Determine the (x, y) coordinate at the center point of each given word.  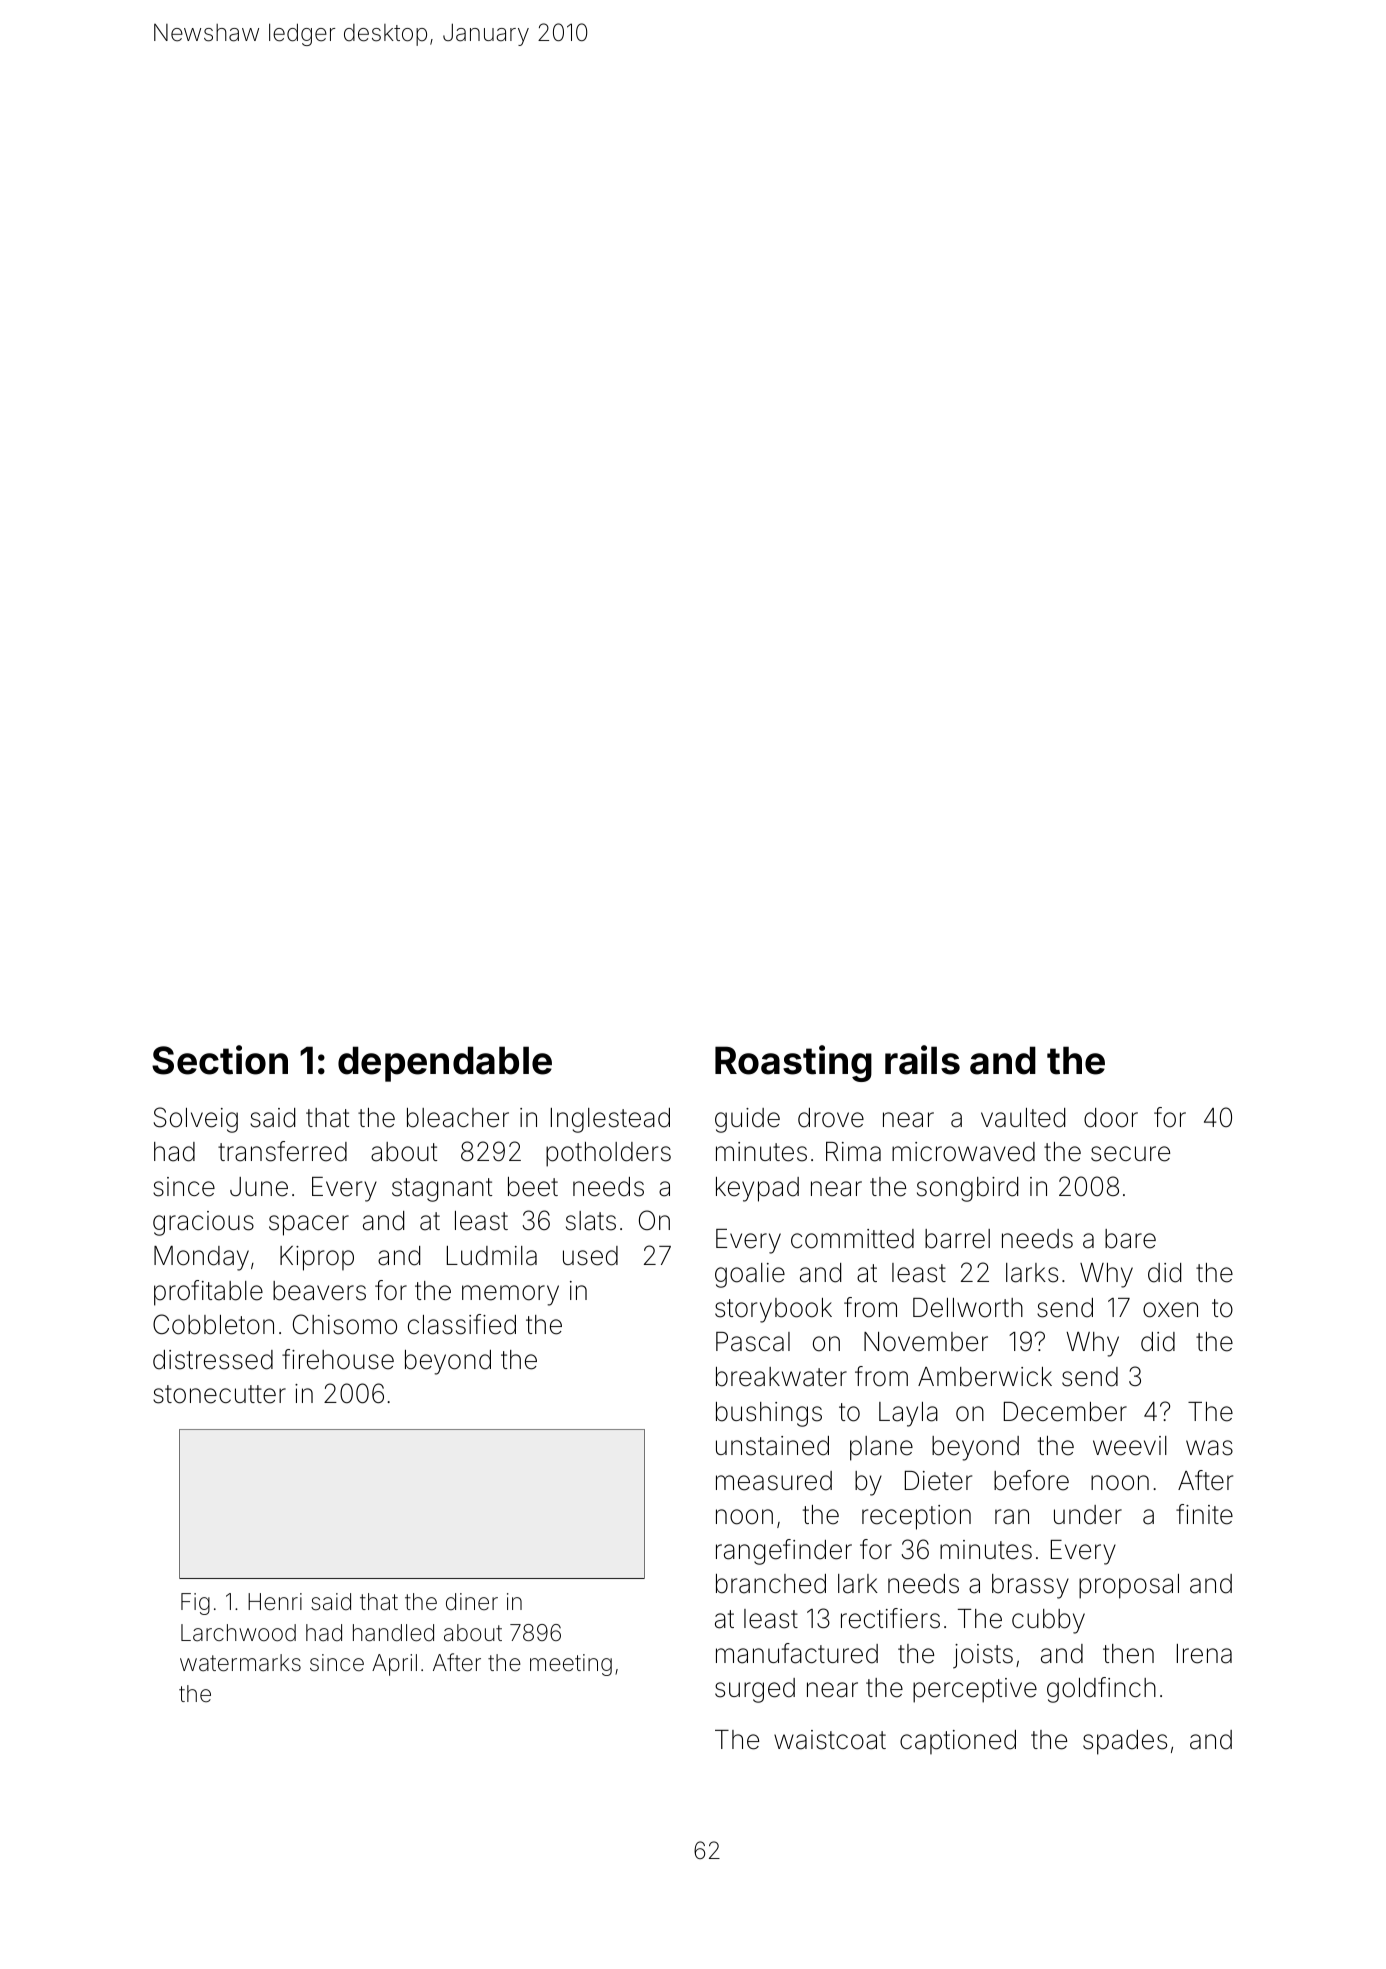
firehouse (338, 1359)
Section (220, 1060)
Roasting (793, 1063)
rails (922, 1060)
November (926, 1342)
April (394, 1665)
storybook (773, 1310)
